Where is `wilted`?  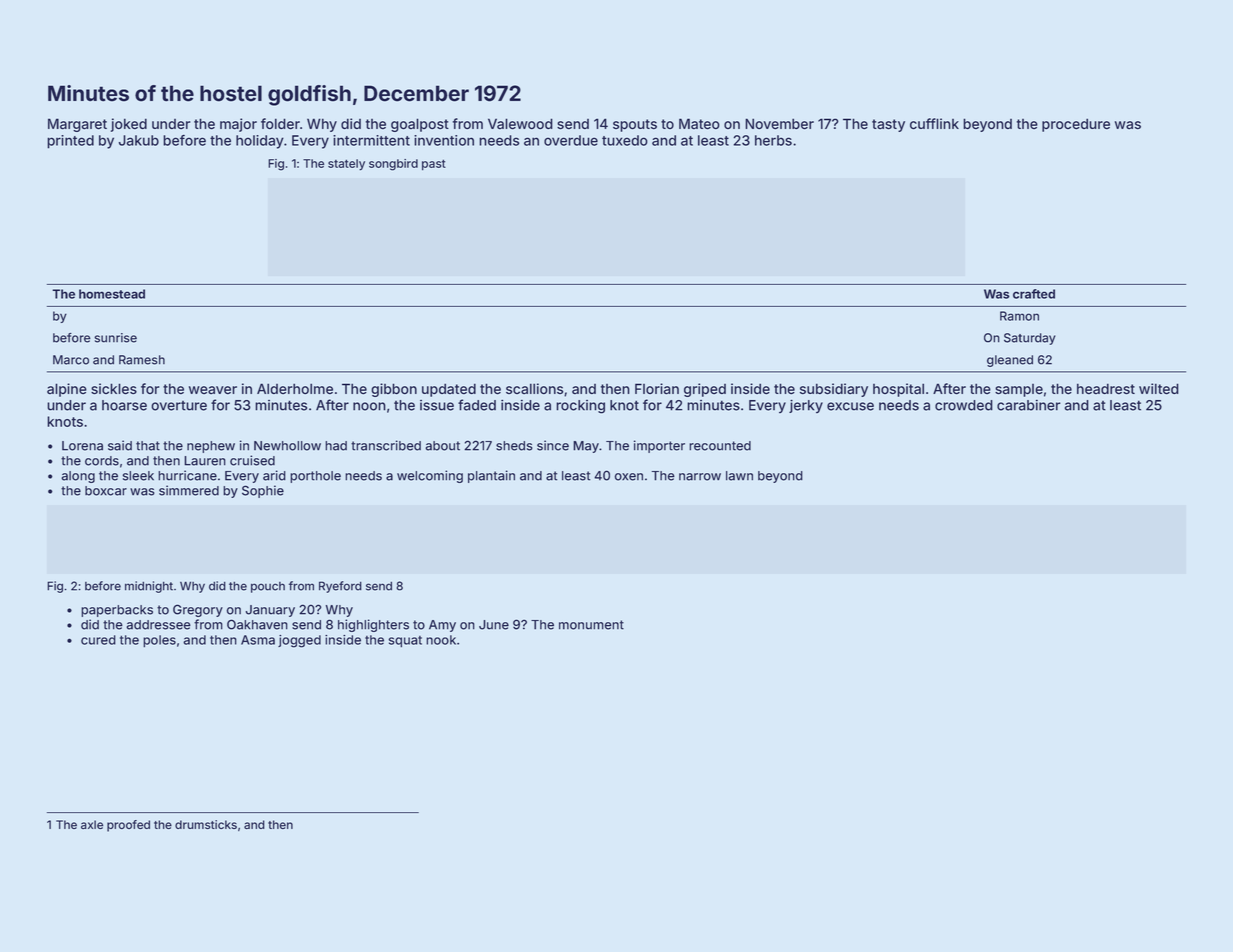 wilted is located at coordinates (1159, 389).
